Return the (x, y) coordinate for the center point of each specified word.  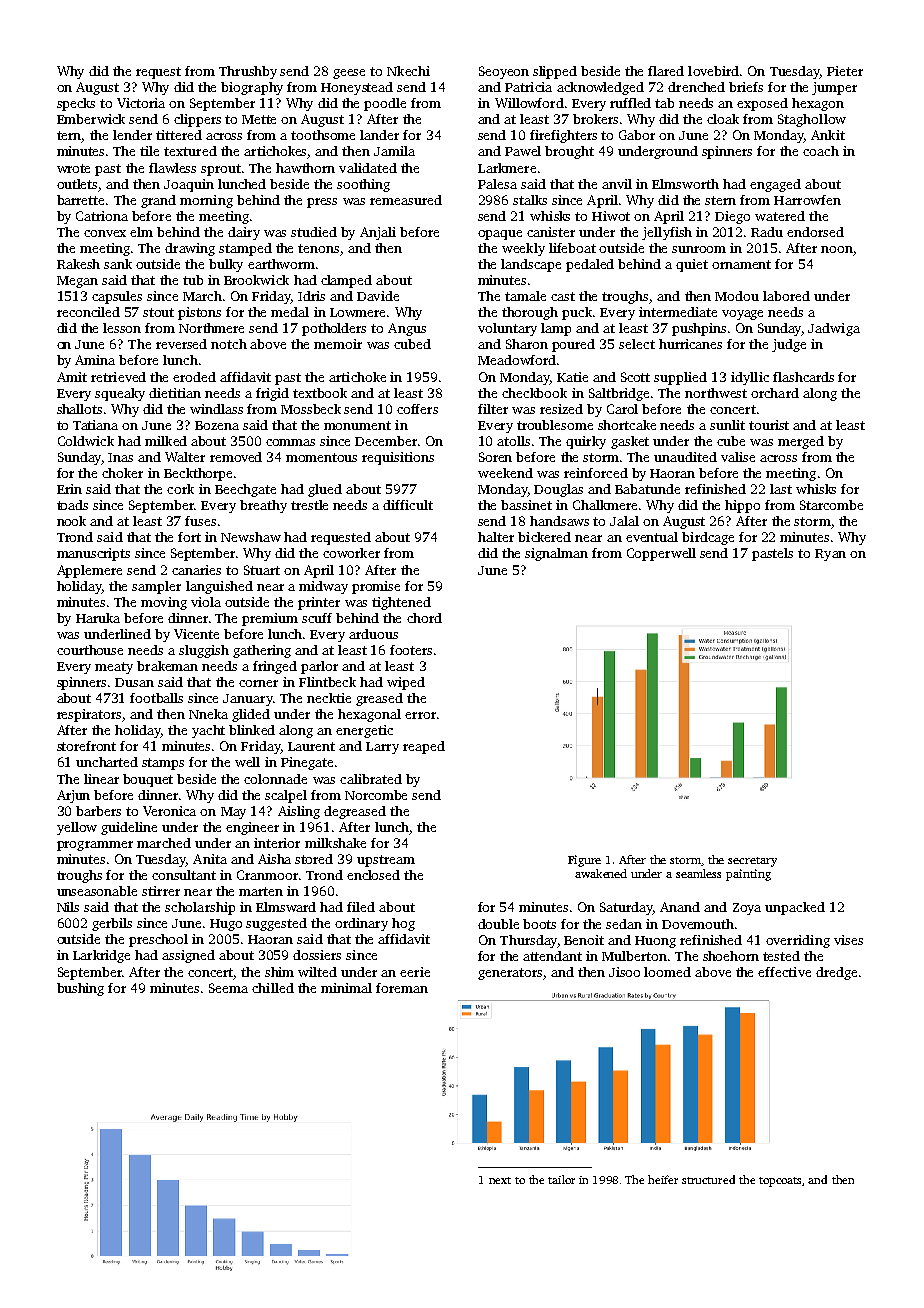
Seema (228, 988)
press (322, 203)
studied (314, 232)
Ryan (830, 555)
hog (403, 924)
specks (76, 104)
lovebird (713, 71)
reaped (424, 747)
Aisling (299, 812)
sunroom (699, 249)
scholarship (200, 908)
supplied (680, 378)
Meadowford (517, 360)
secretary (752, 862)
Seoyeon (504, 72)
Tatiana (95, 425)
